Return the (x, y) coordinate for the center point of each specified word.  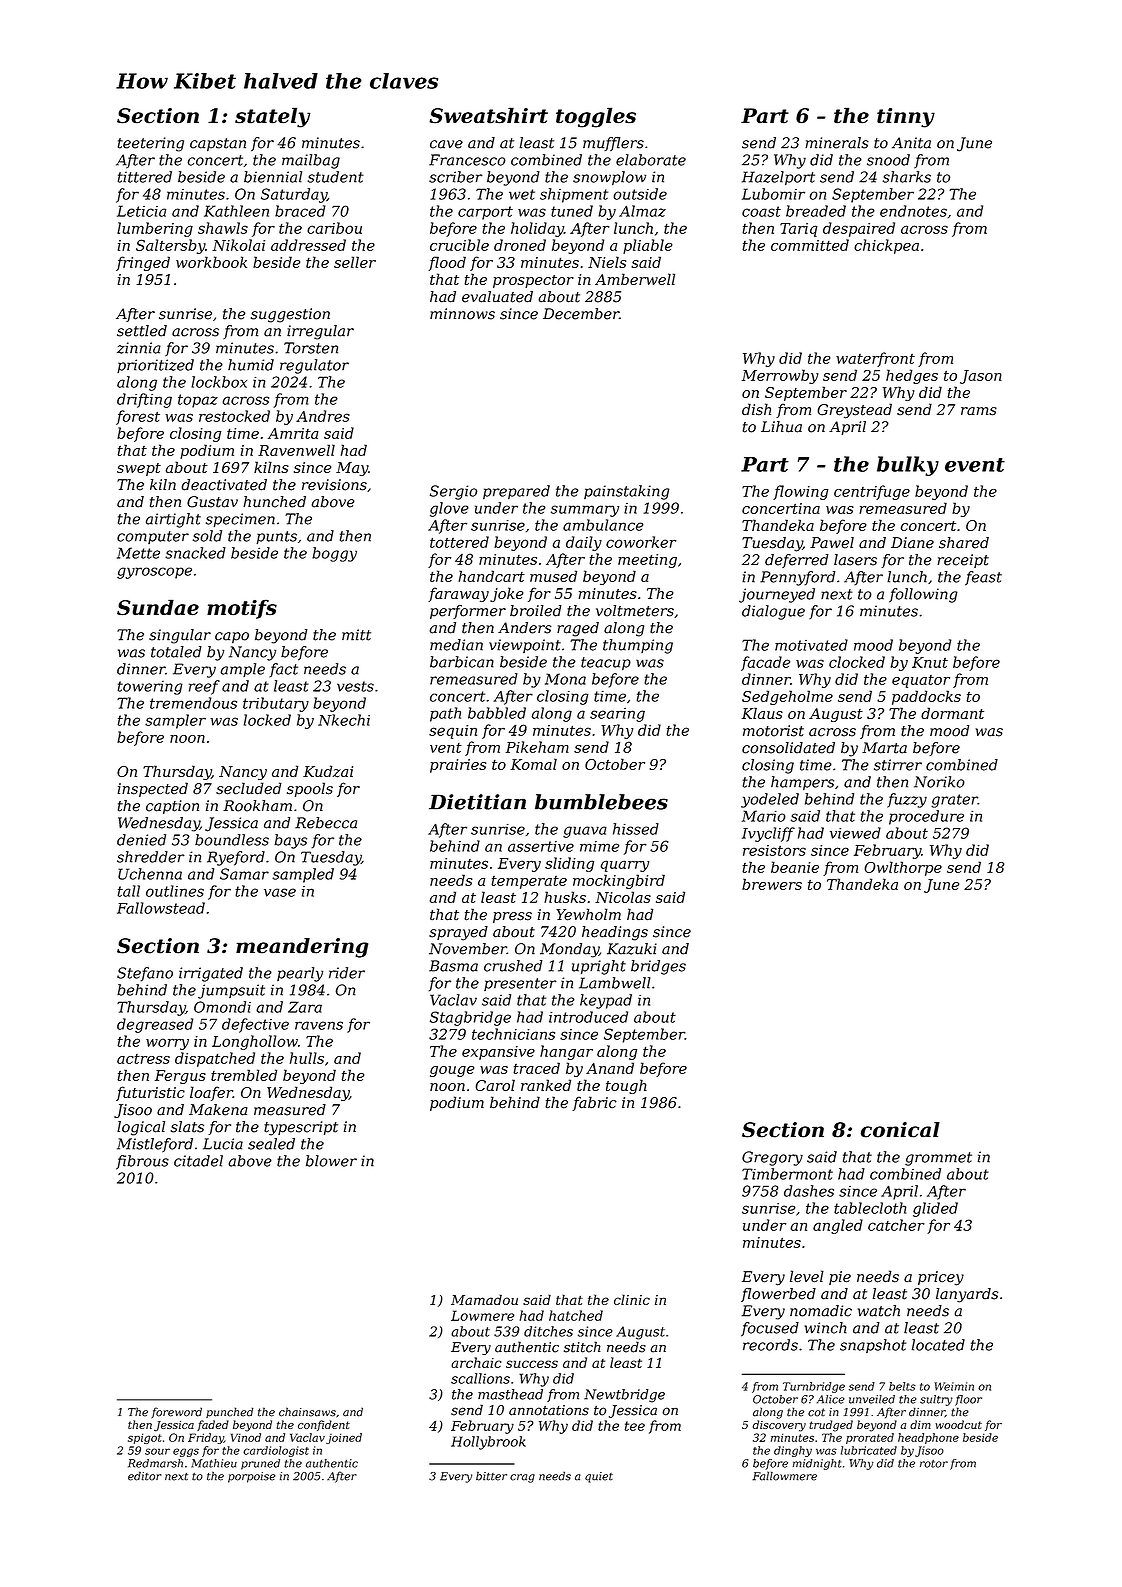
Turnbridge (814, 1387)
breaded (816, 211)
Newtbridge (624, 1396)
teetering (151, 144)
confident (324, 1425)
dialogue (773, 612)
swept (139, 469)
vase (280, 892)
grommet (938, 1159)
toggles (596, 117)
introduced (588, 1017)
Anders (524, 628)
